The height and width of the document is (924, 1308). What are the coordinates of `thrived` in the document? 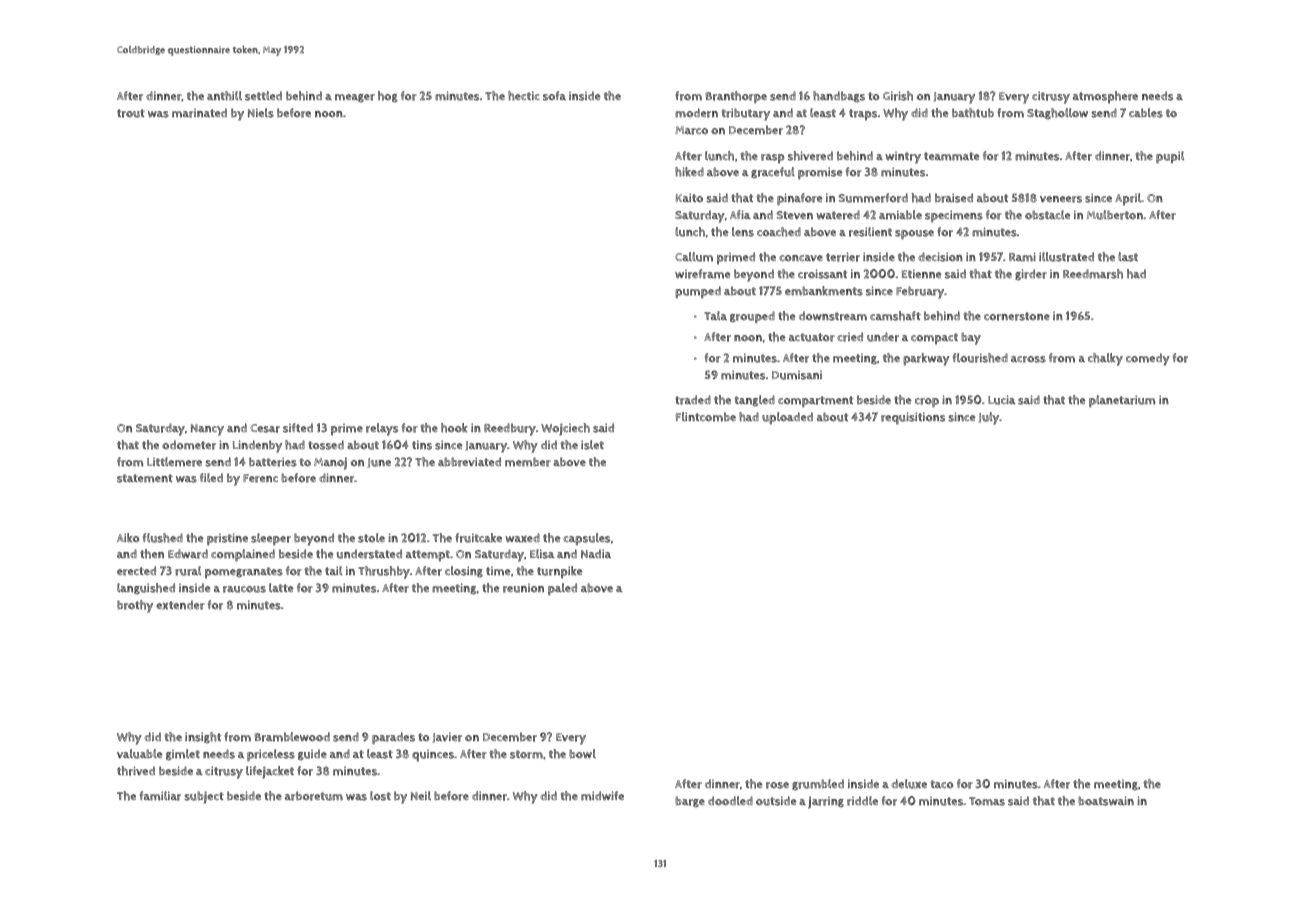 It's located at (136, 771).
